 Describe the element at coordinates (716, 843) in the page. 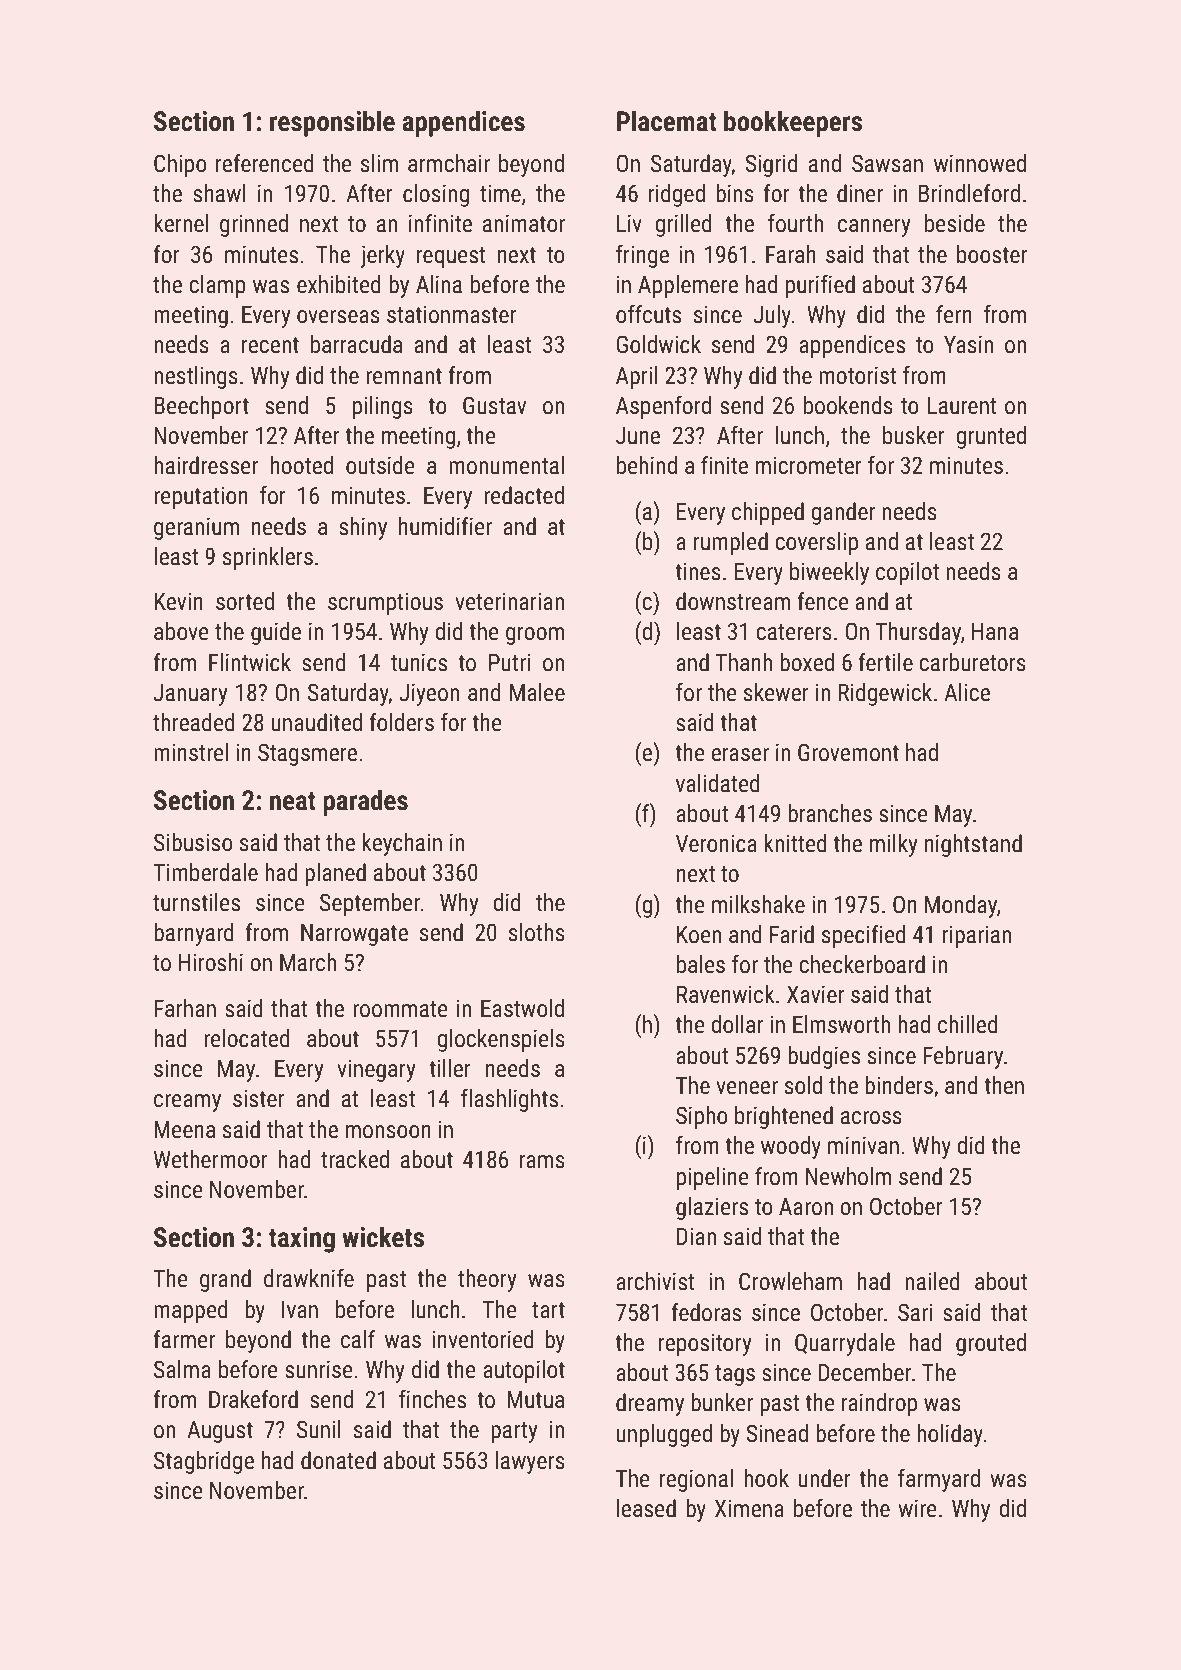

I see `Veronica` at that location.
